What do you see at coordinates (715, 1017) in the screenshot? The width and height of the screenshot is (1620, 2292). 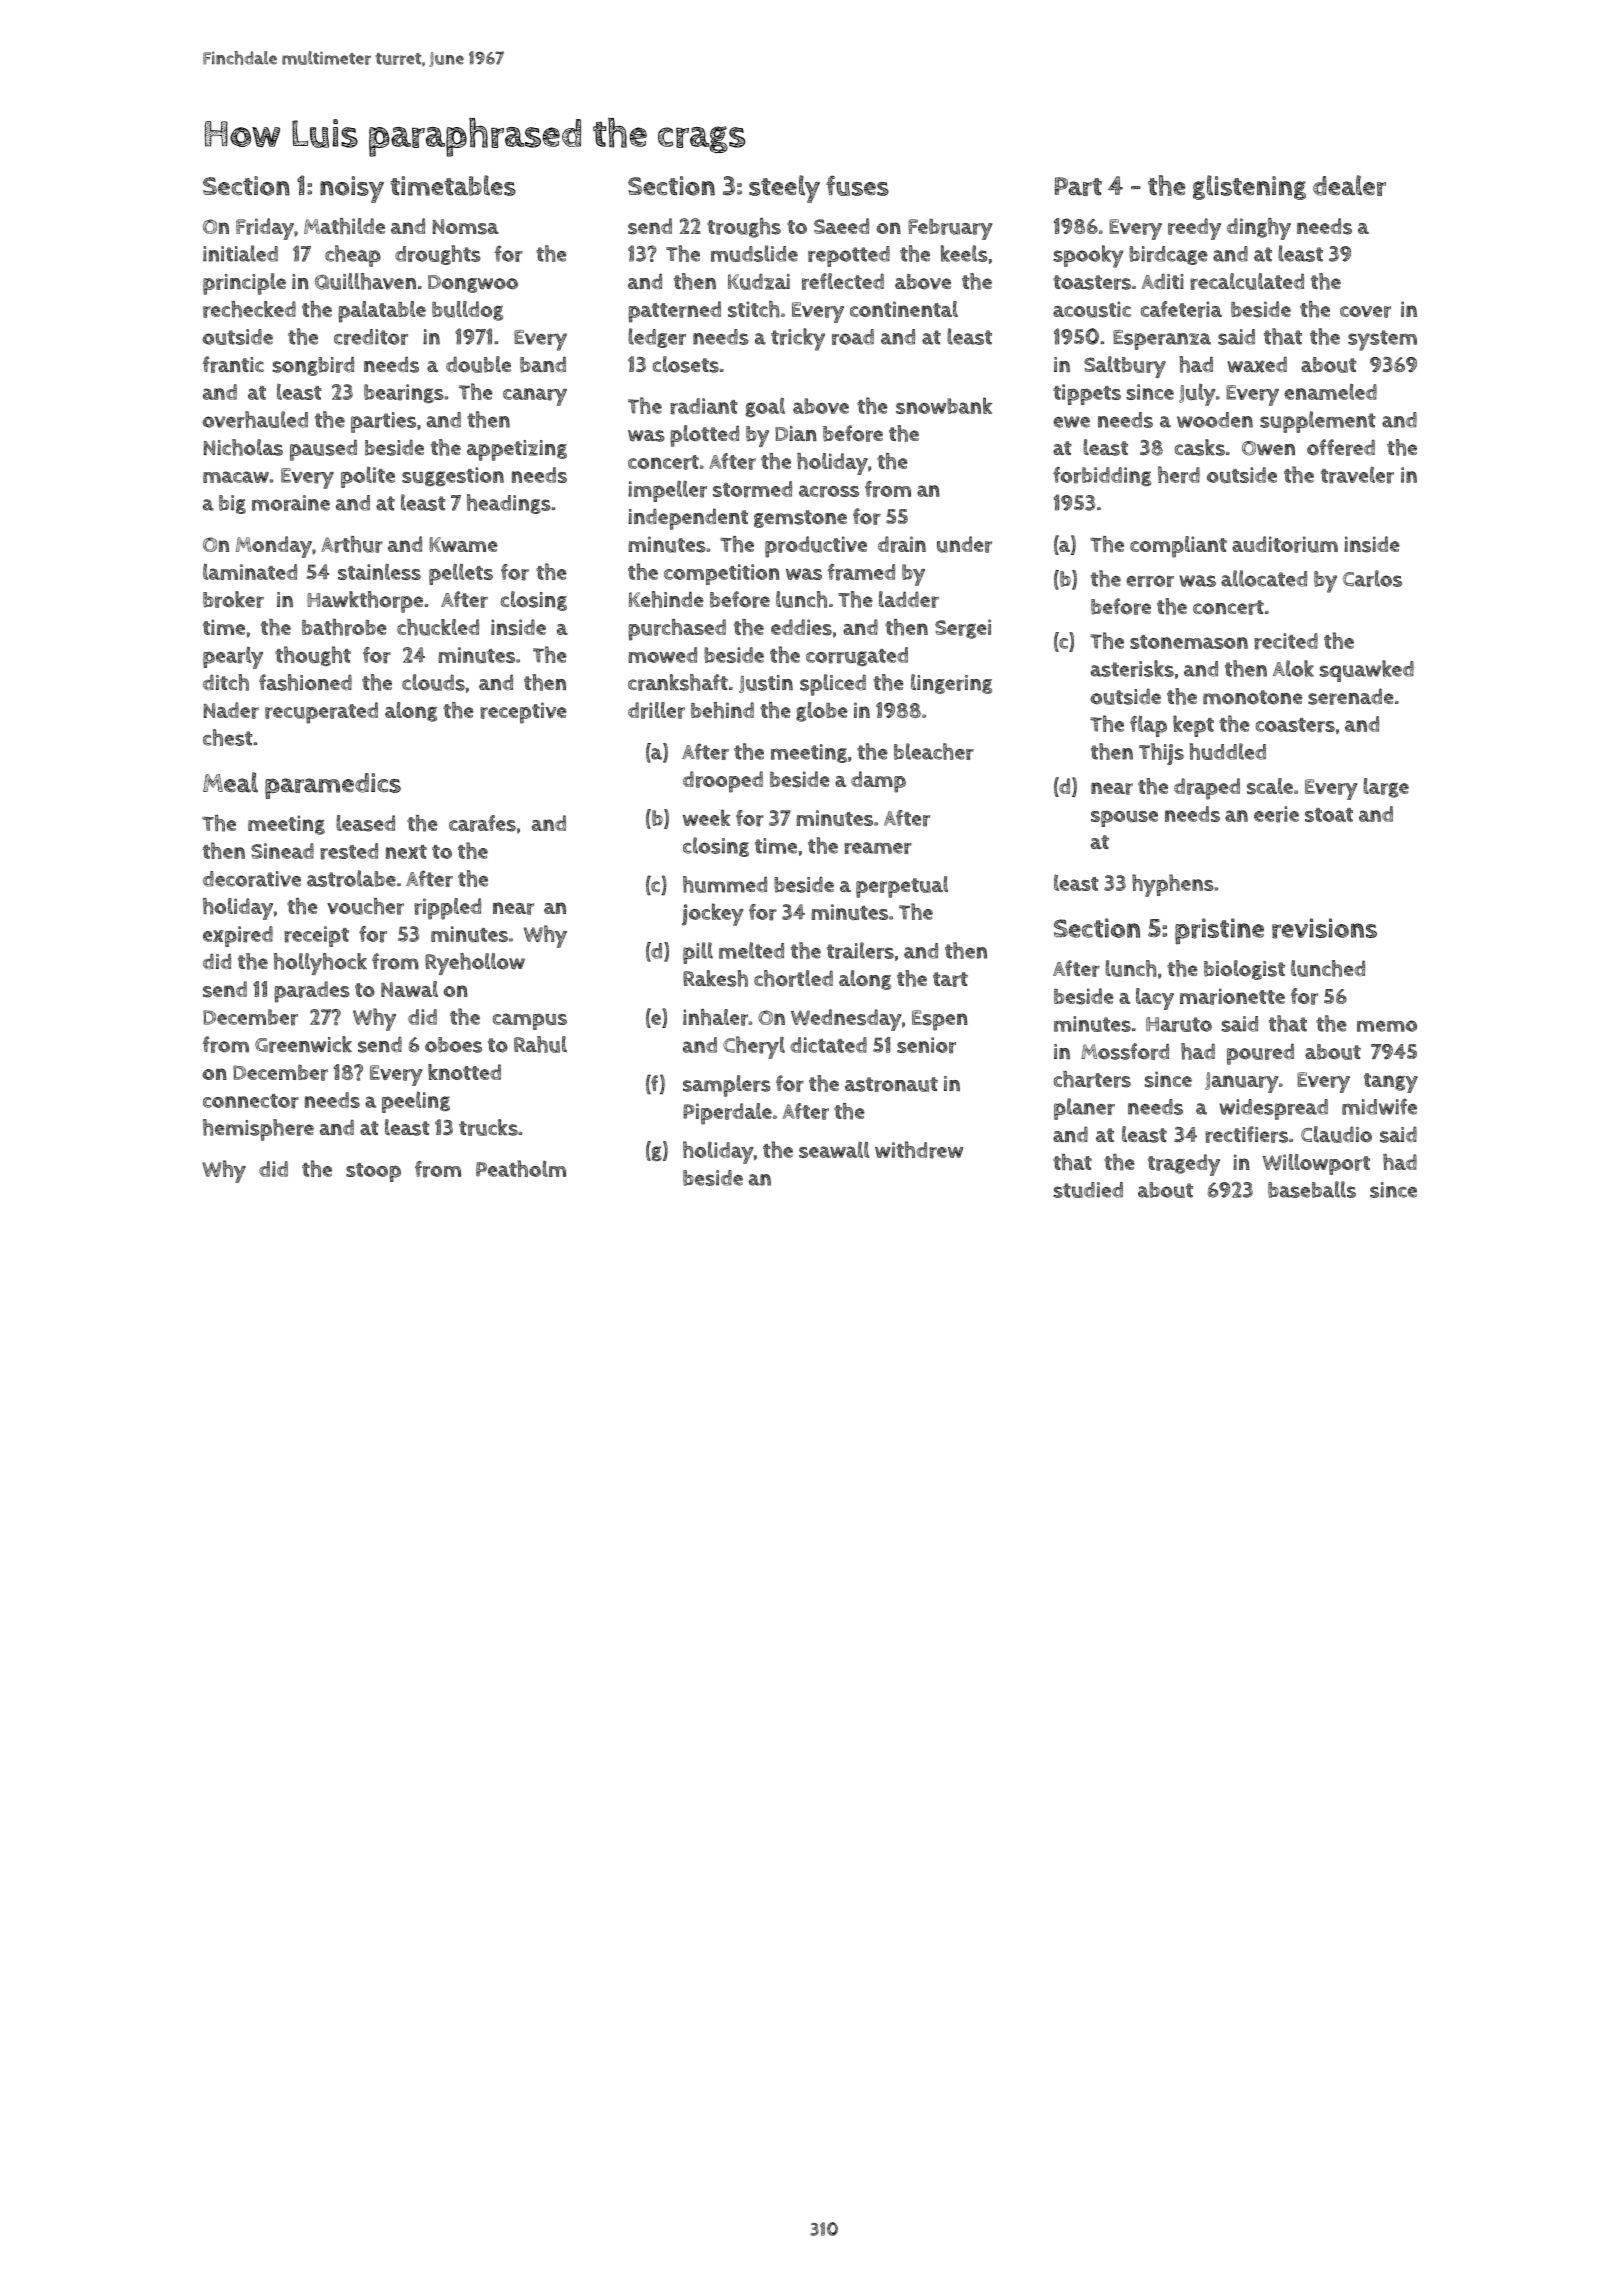 I see `inhaler` at bounding box center [715, 1017].
